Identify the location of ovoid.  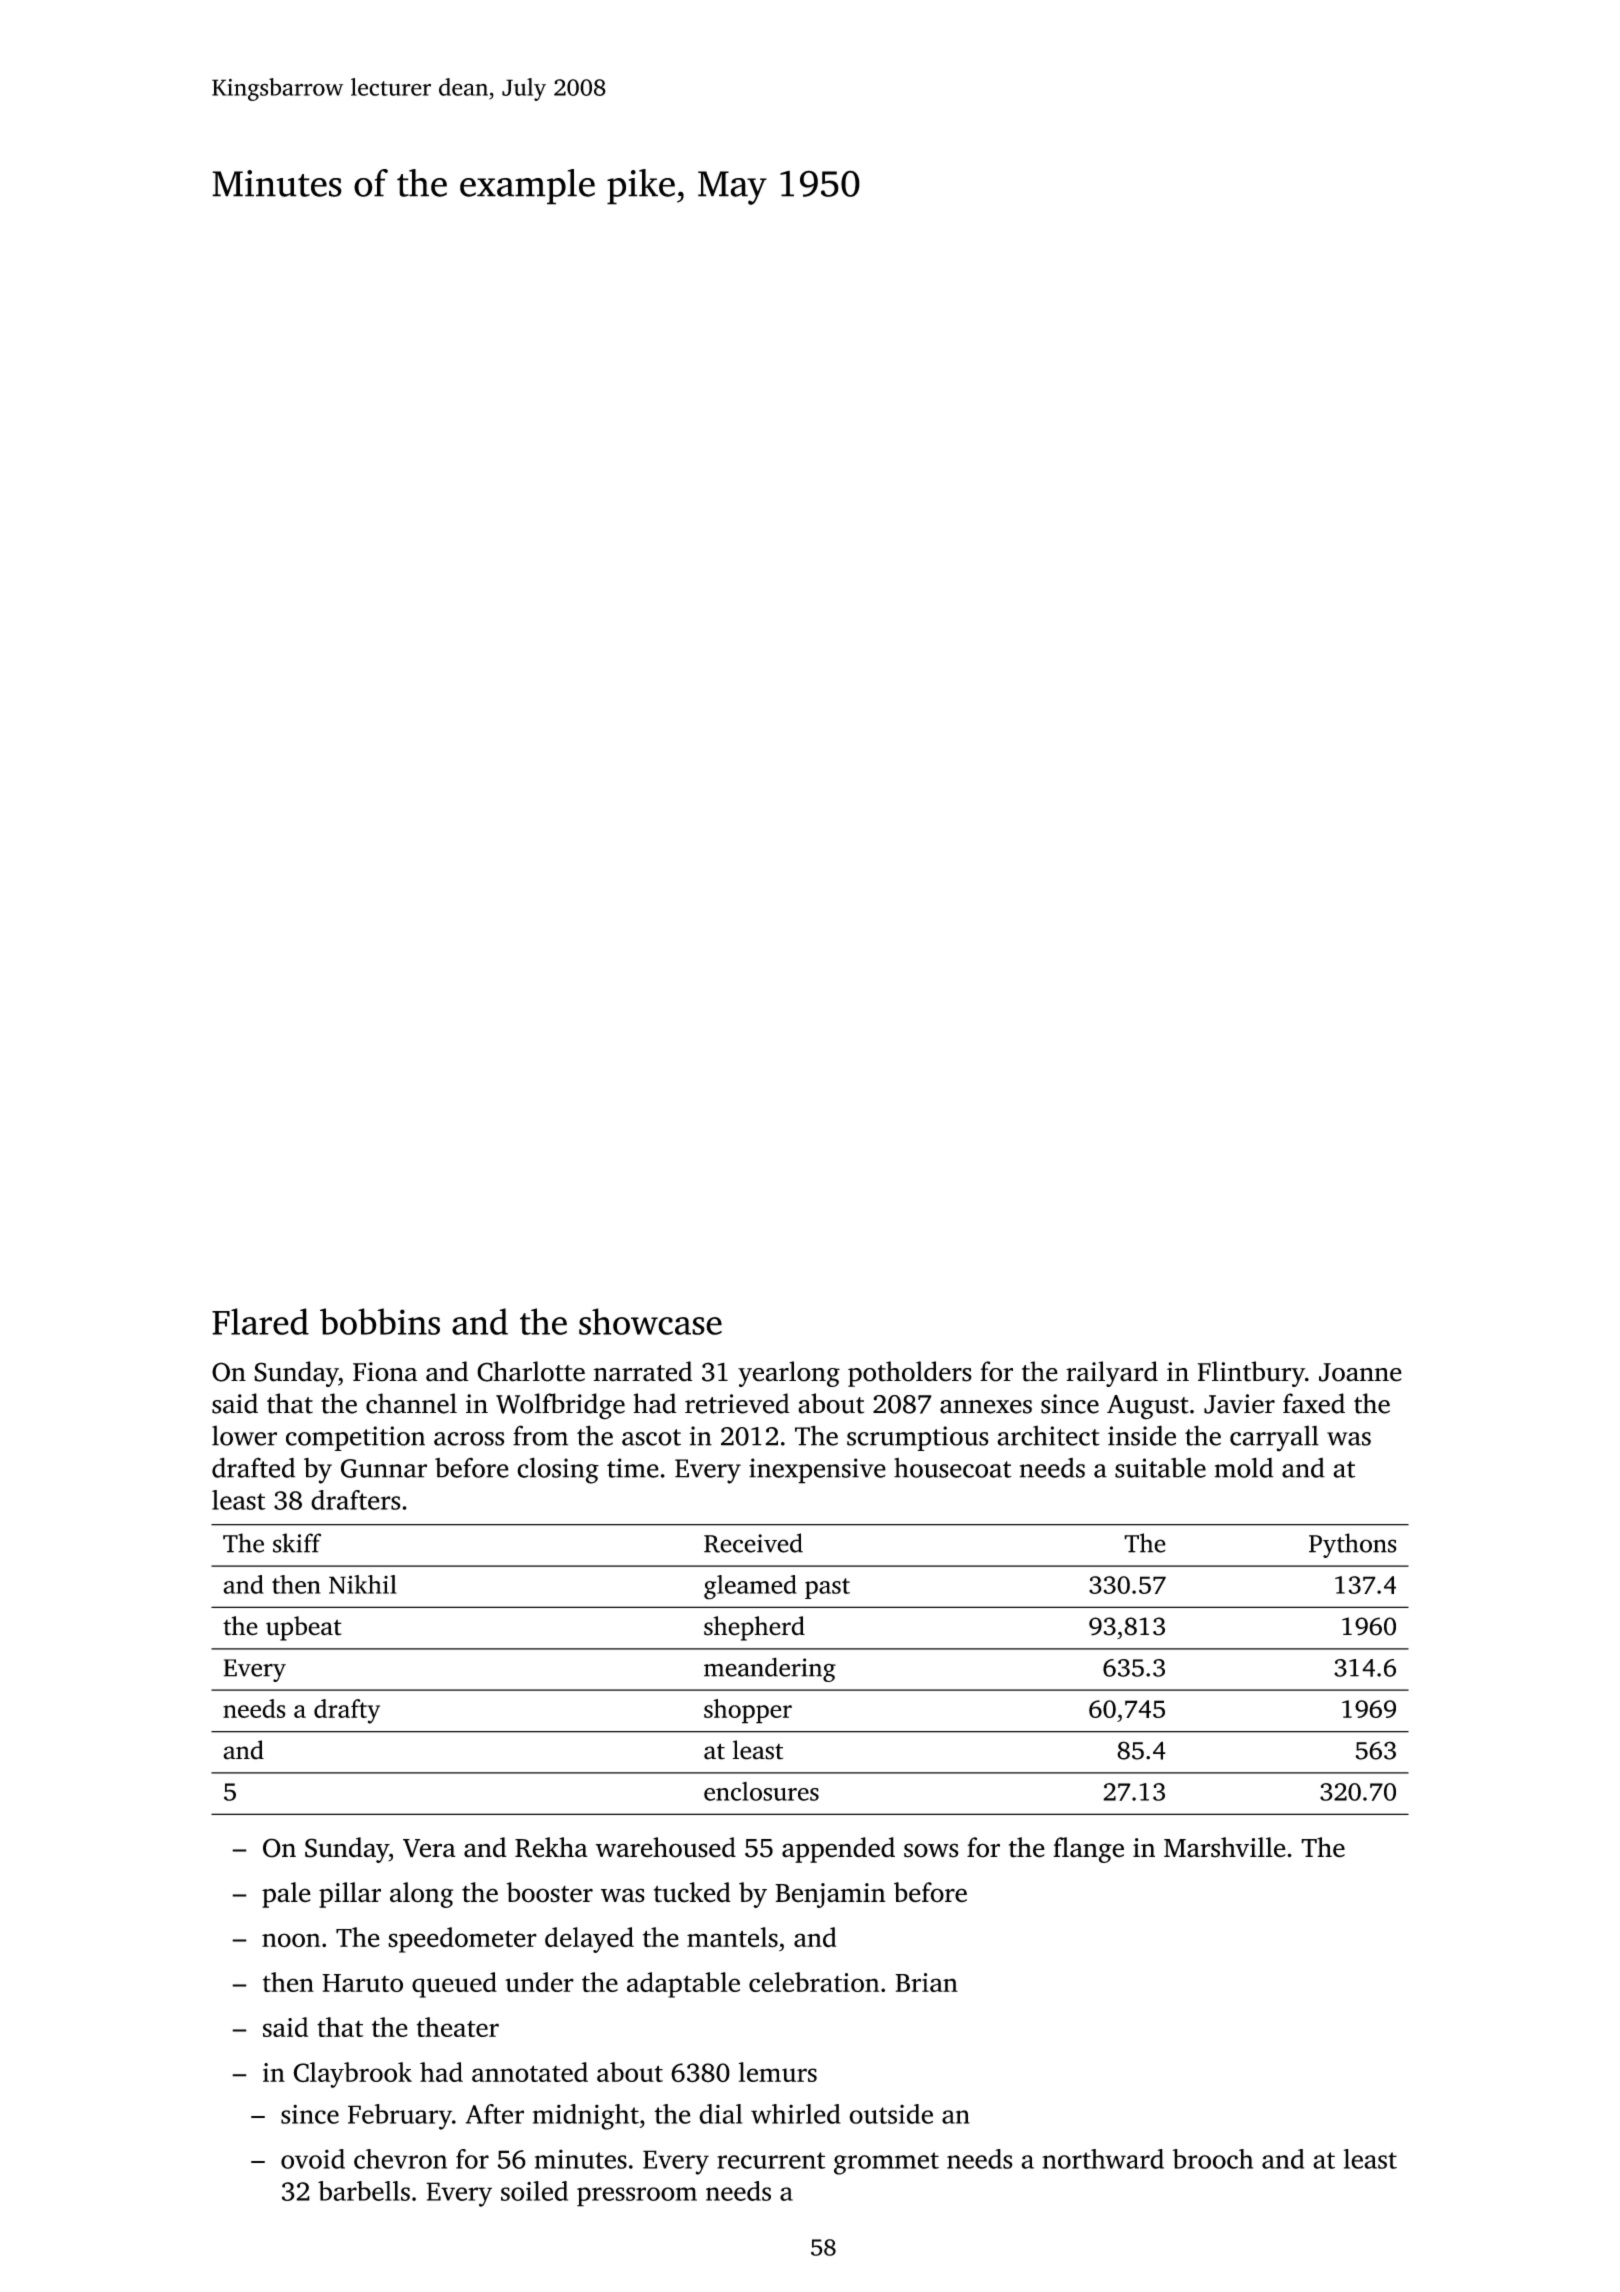
(313, 2159).
